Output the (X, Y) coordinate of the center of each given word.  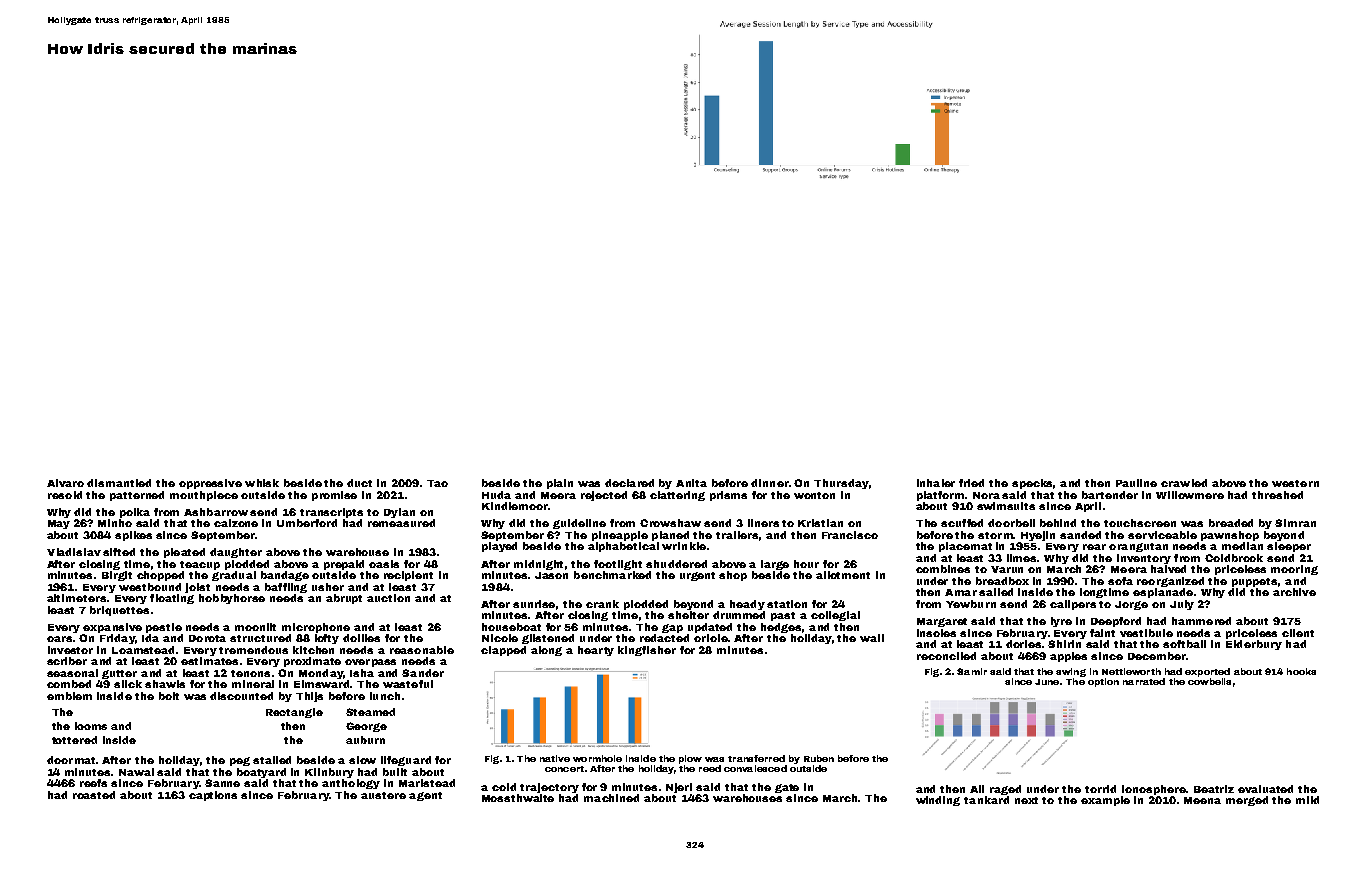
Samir (972, 671)
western (1295, 483)
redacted (664, 638)
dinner (769, 483)
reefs (93, 783)
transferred (756, 758)
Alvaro (65, 483)
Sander (423, 673)
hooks (1301, 671)
